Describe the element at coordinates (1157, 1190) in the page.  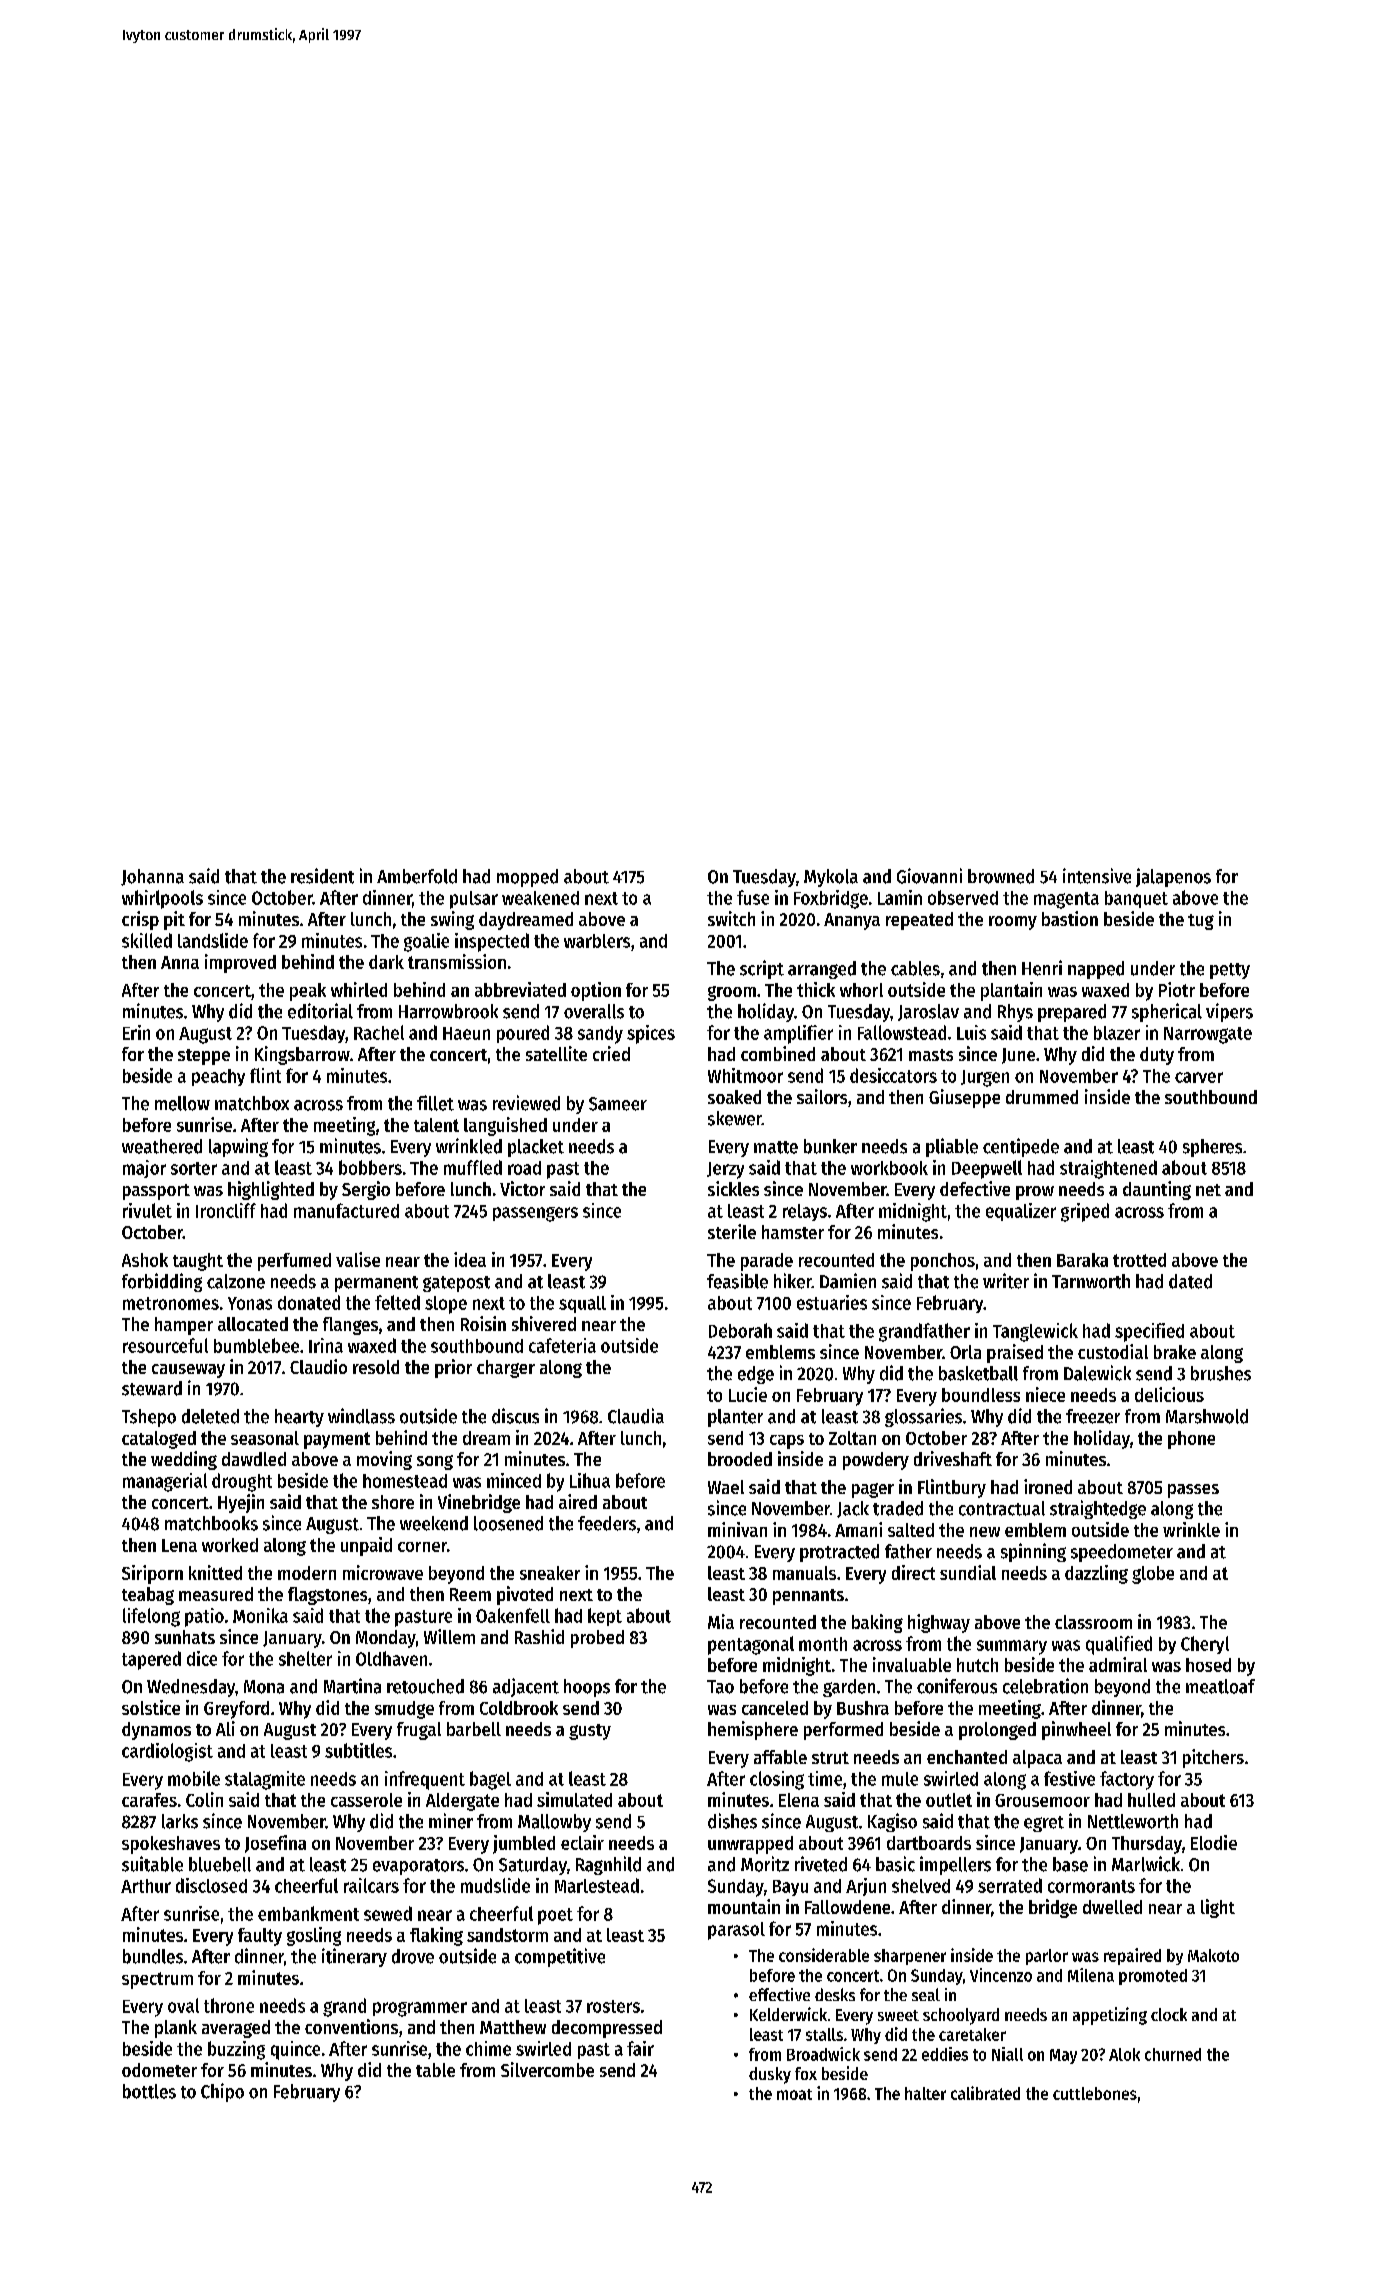
I see `daunting` at that location.
